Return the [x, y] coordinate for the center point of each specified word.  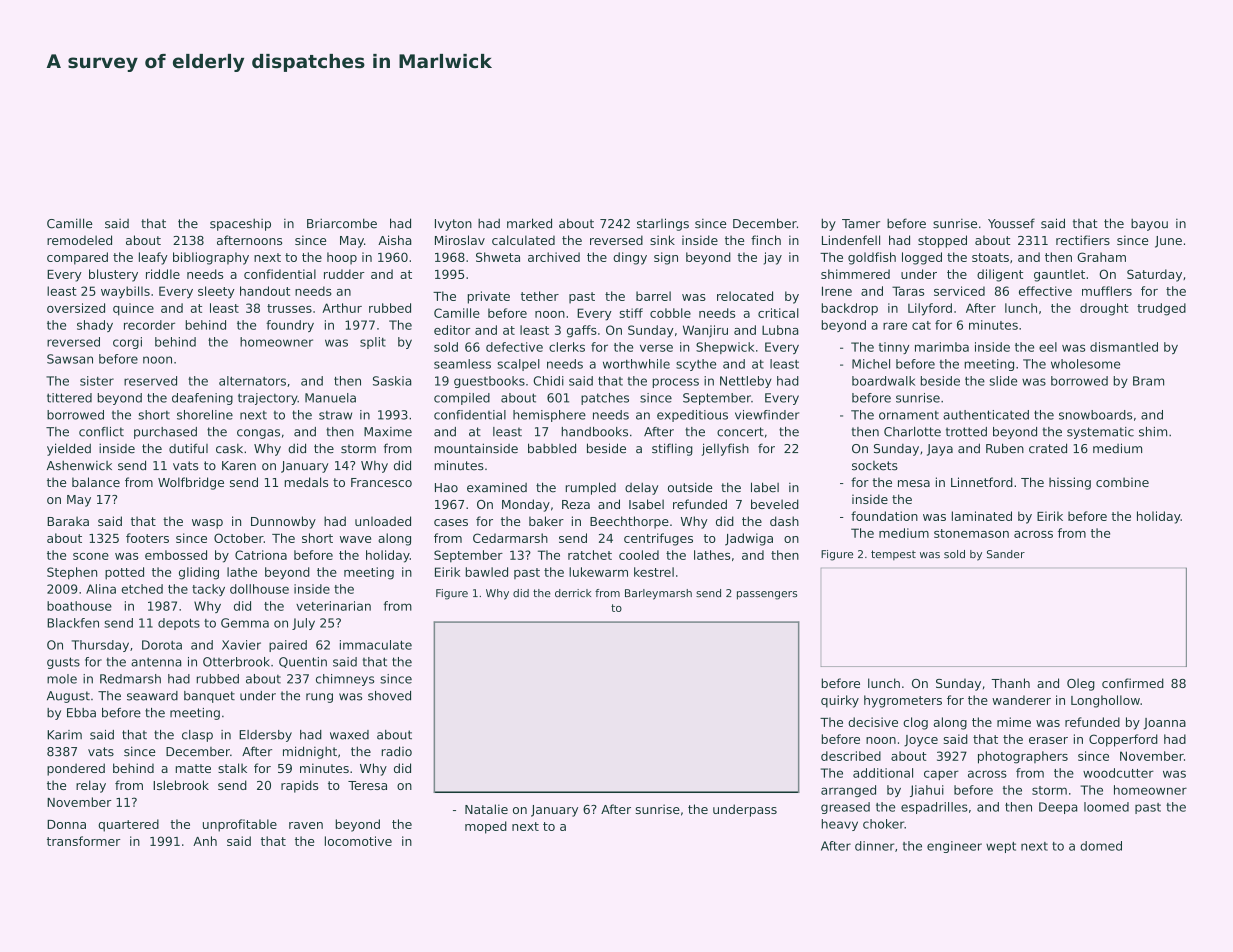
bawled [487, 572]
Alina [101, 589]
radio [397, 751]
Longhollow [1105, 701]
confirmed [1133, 683]
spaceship [240, 225]
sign [666, 258]
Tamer [861, 224]
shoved [389, 696]
